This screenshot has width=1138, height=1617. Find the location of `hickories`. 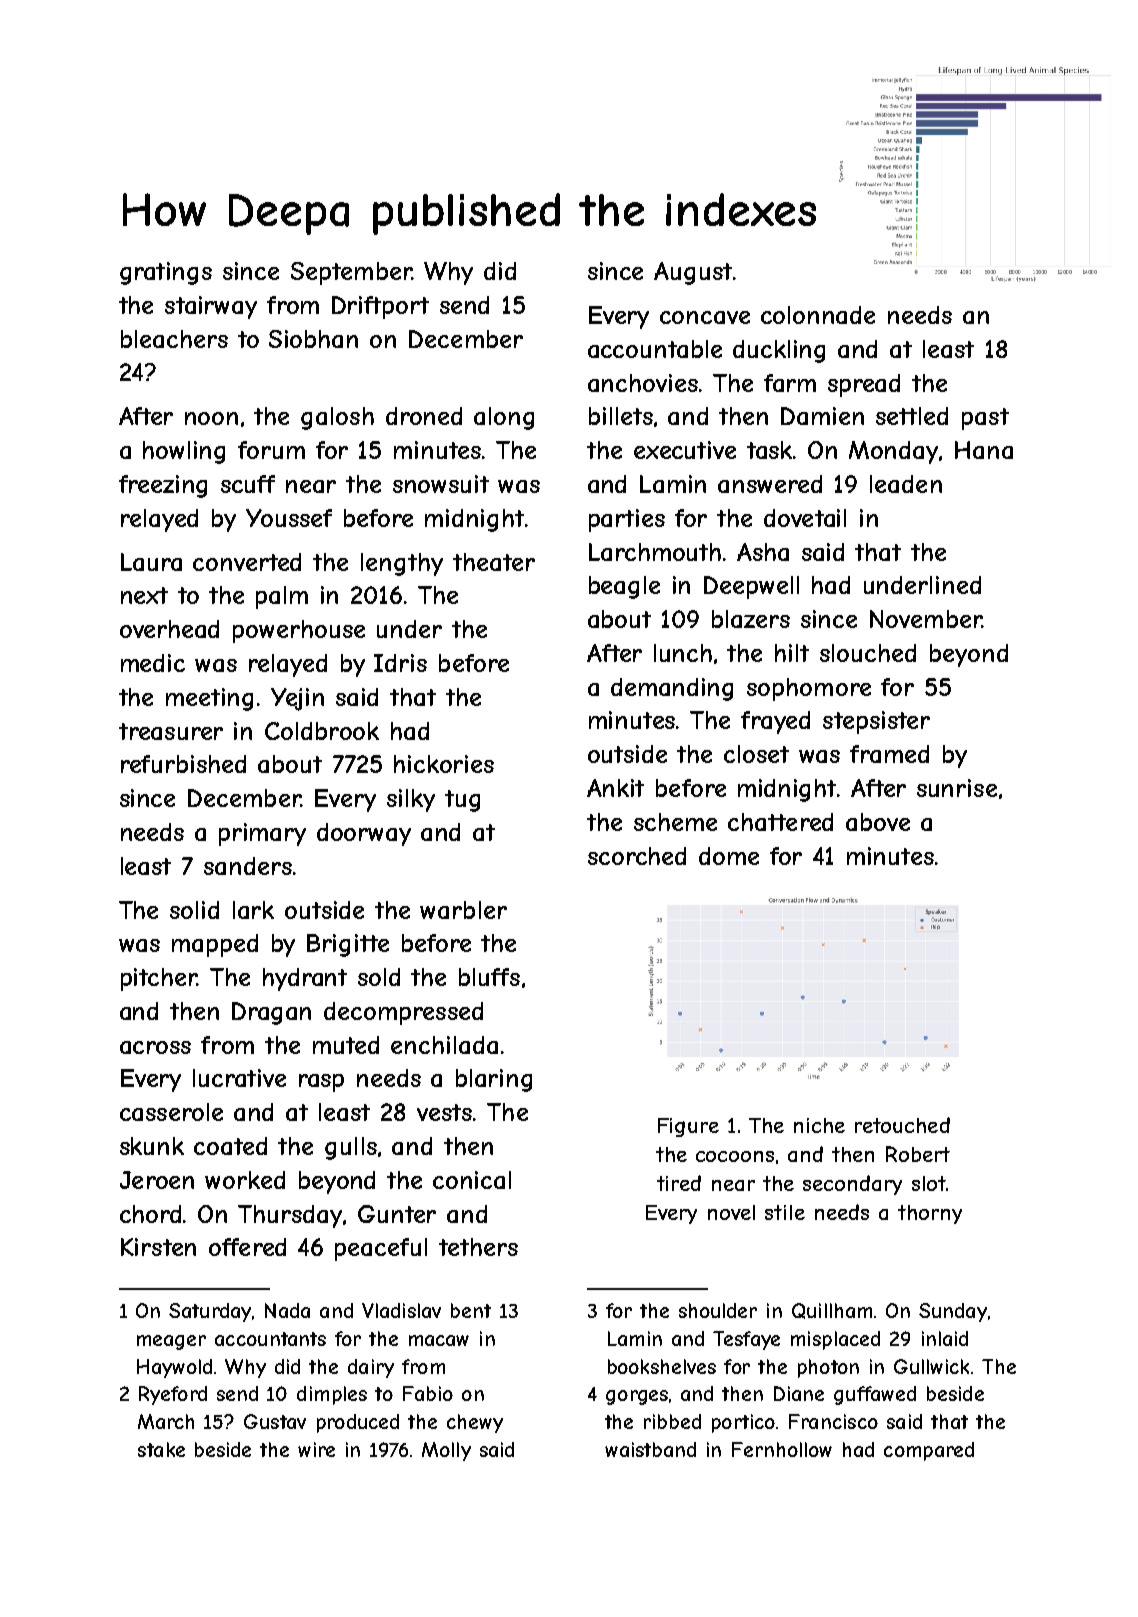

hickories is located at coordinates (444, 764).
